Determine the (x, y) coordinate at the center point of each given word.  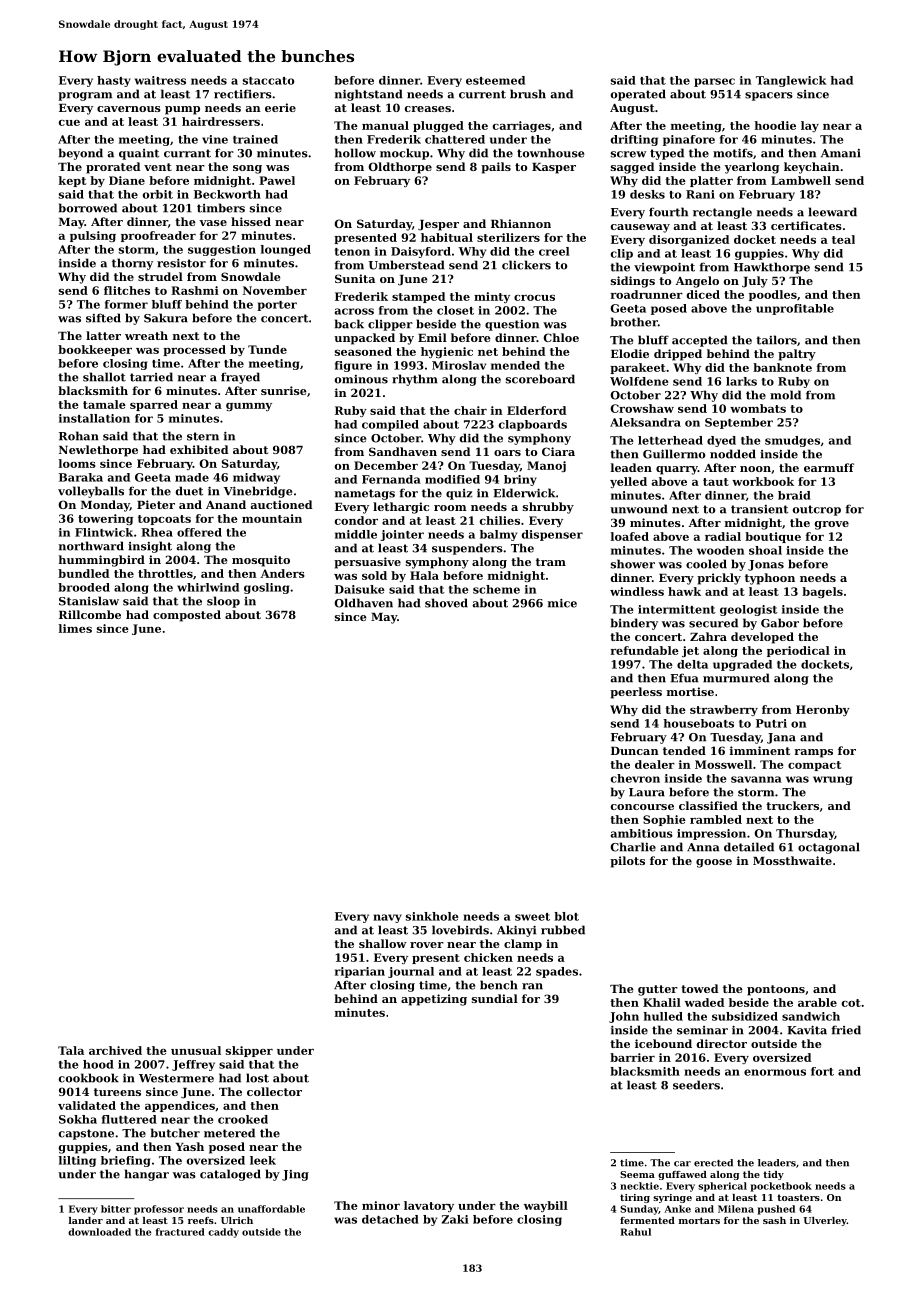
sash (774, 1220)
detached (390, 1219)
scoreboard (540, 379)
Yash (189, 1146)
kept (72, 181)
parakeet (638, 368)
